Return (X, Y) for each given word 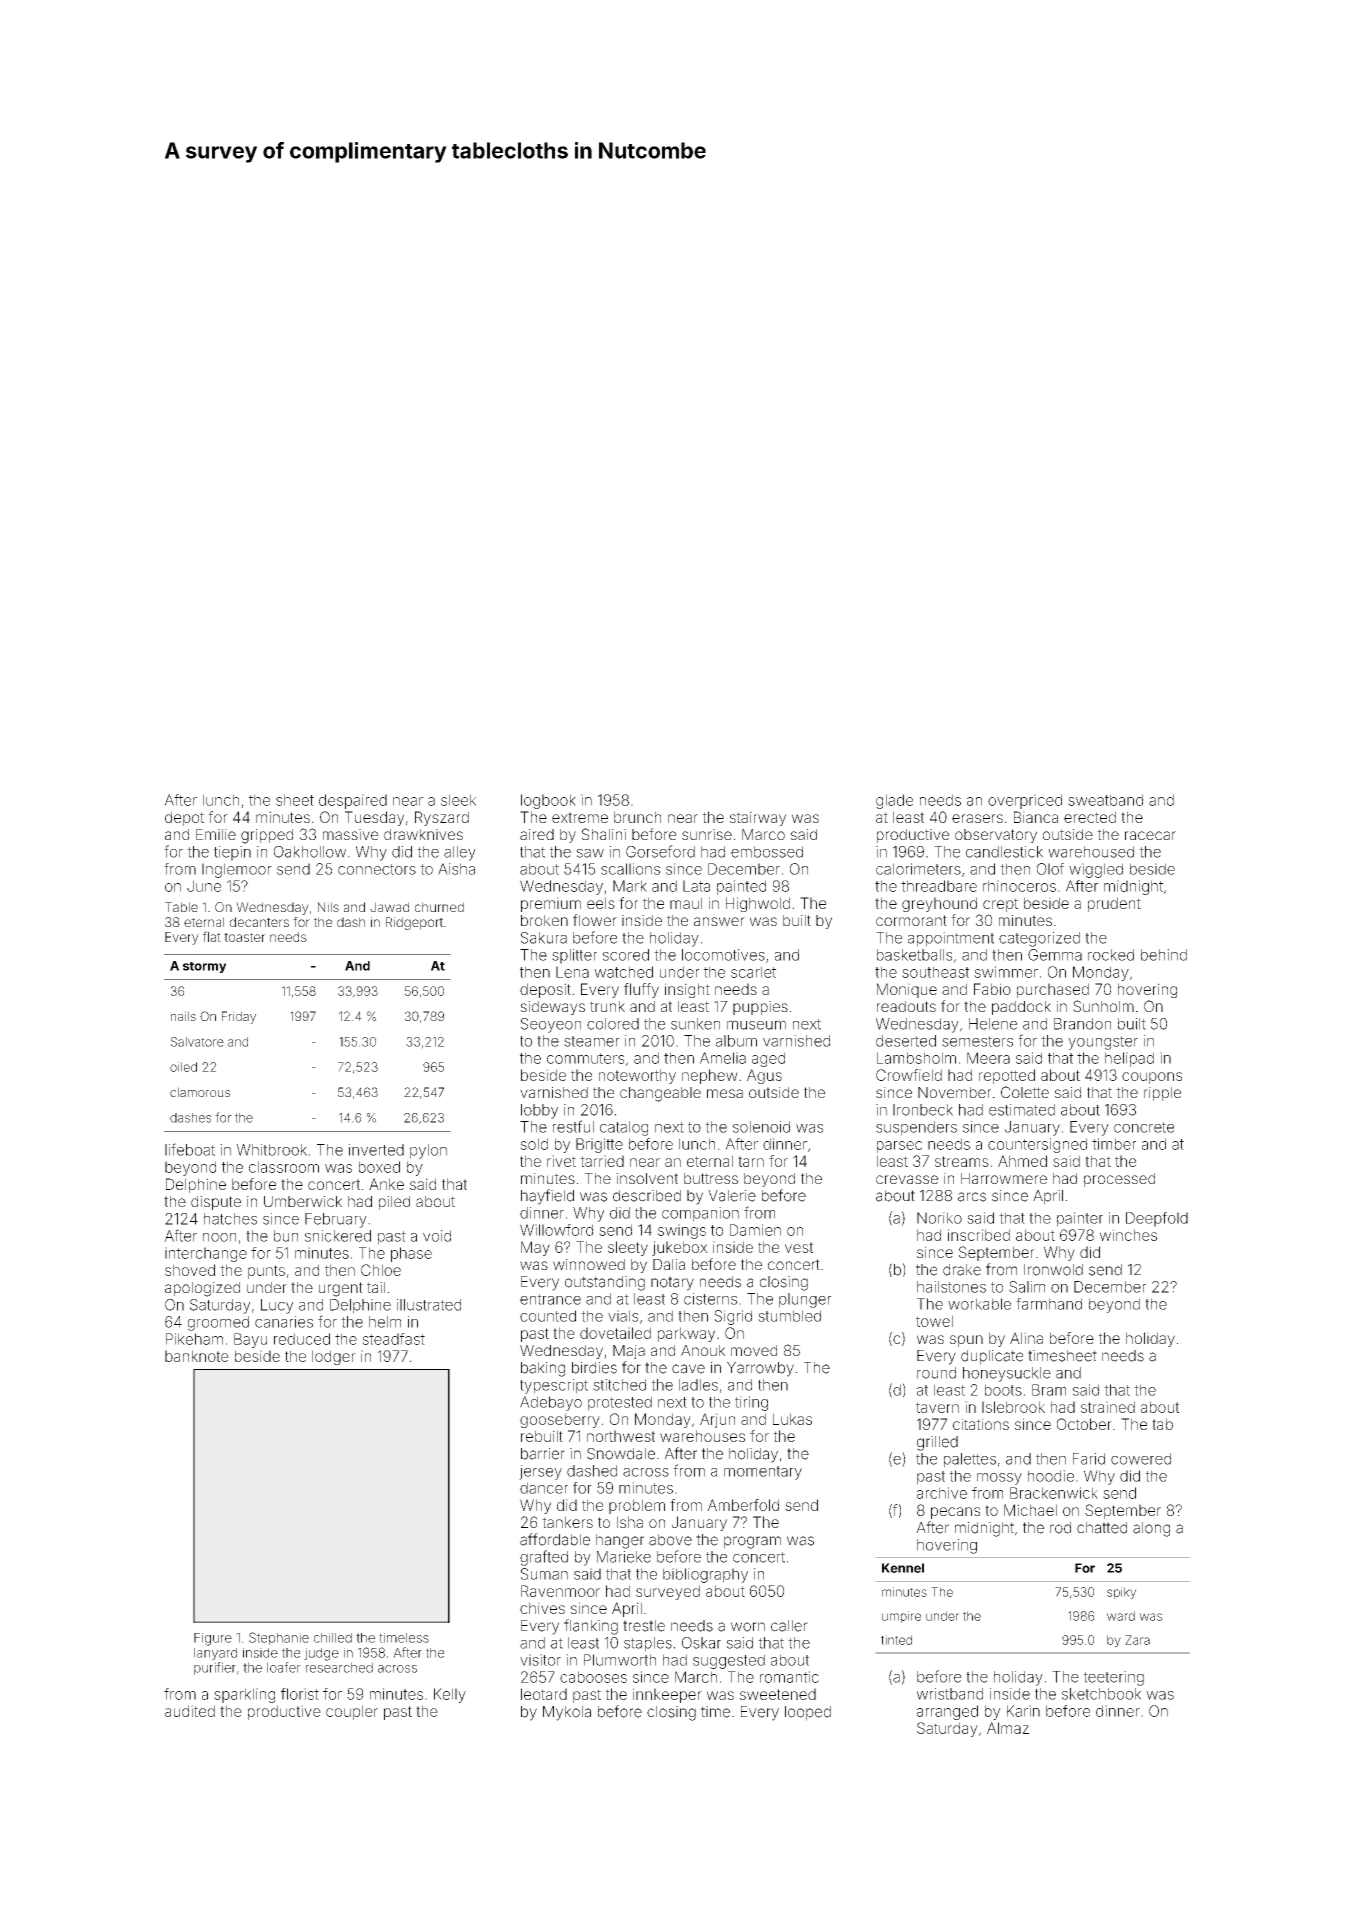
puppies (760, 1008)
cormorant (911, 920)
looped (808, 1713)
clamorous (200, 1092)
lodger (334, 1357)
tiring (751, 1403)
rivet (561, 1161)
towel (934, 1321)
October (1084, 1424)
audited (190, 1711)
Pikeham (194, 1339)
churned (439, 907)
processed (1119, 1180)
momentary (763, 1473)
